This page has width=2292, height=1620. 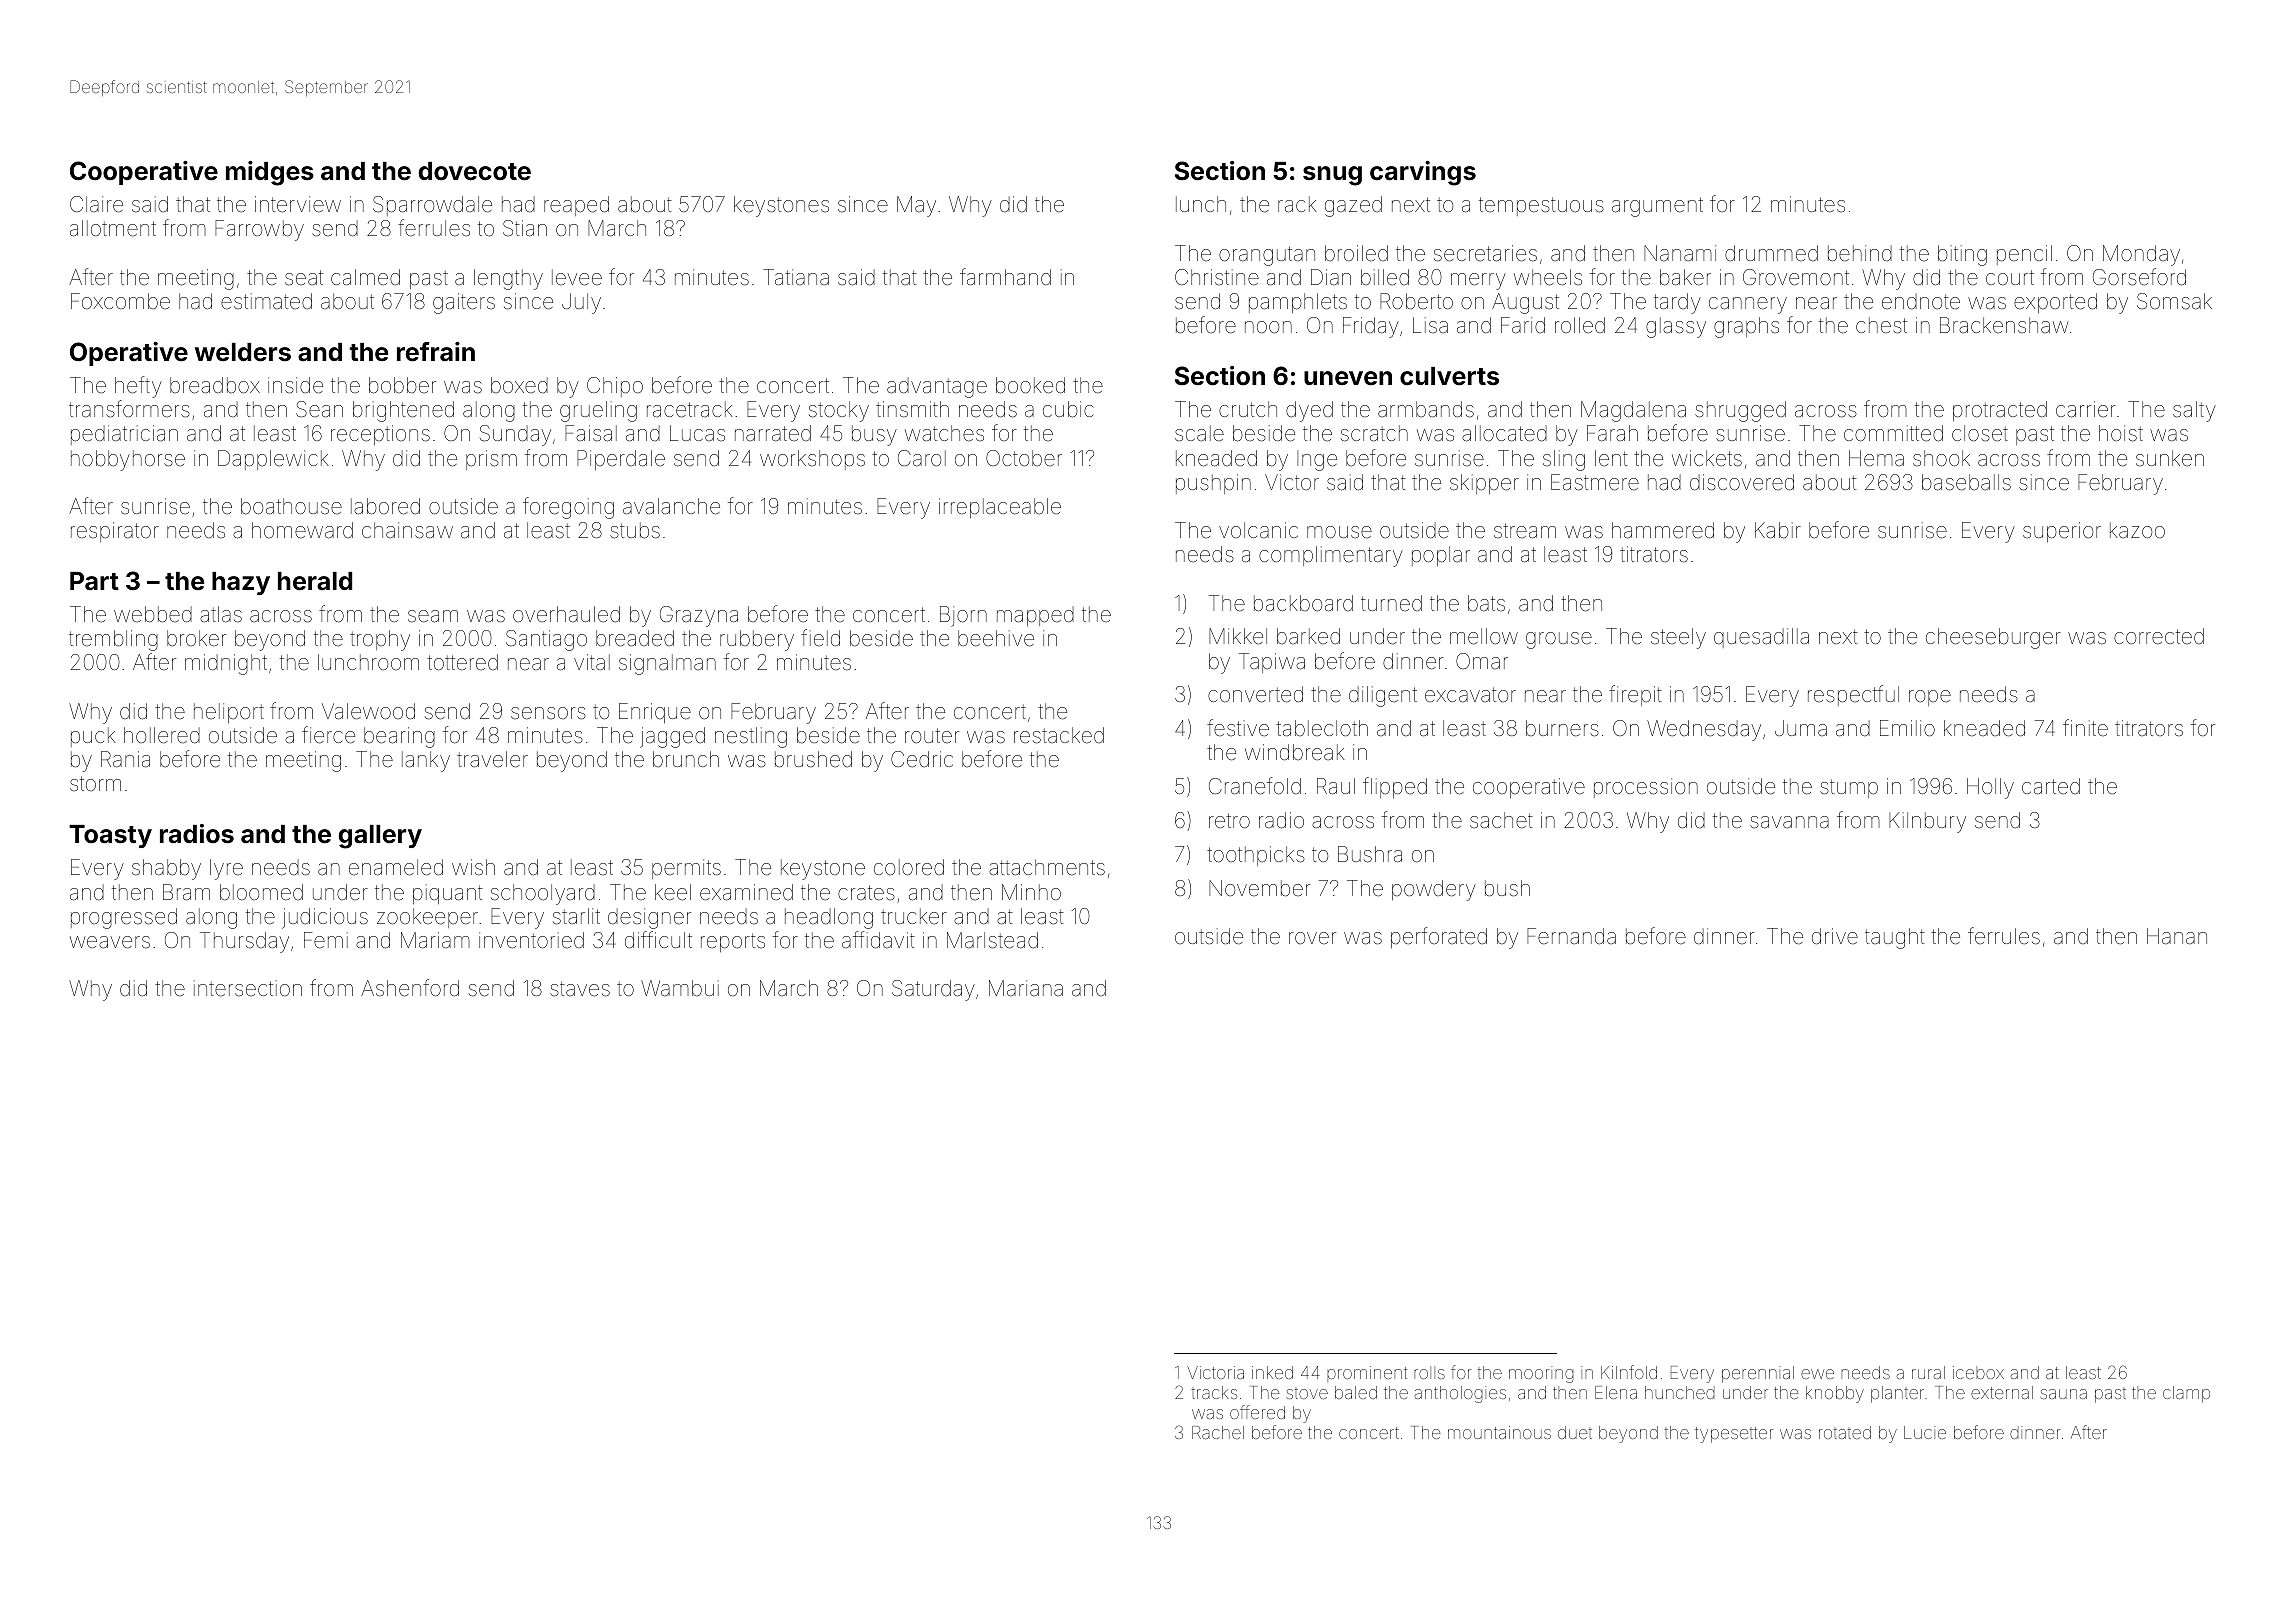 What do you see at coordinates (1213, 484) in the page?
I see `pushpin` at bounding box center [1213, 484].
